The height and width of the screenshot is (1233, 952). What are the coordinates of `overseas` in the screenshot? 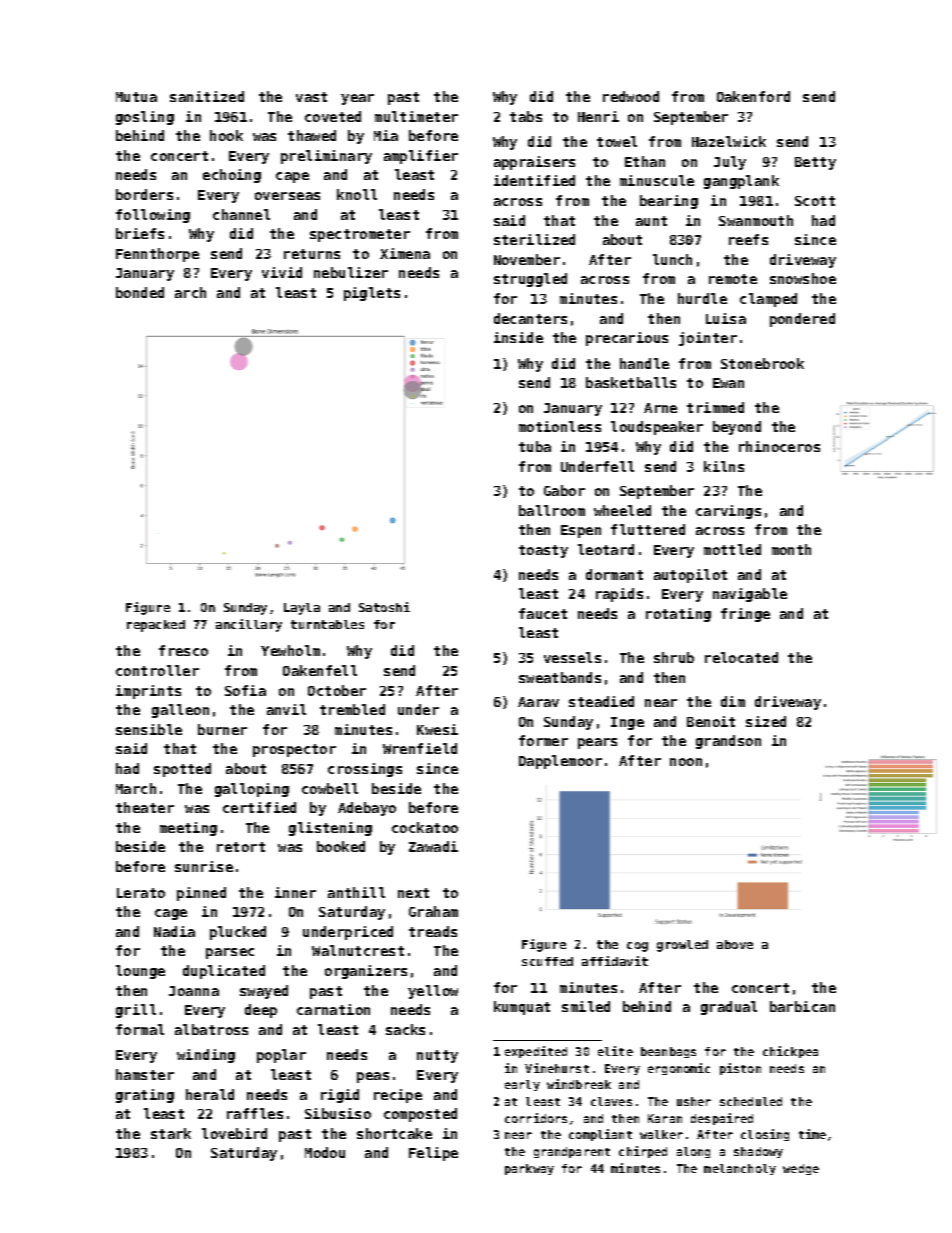 It's located at (287, 196).
